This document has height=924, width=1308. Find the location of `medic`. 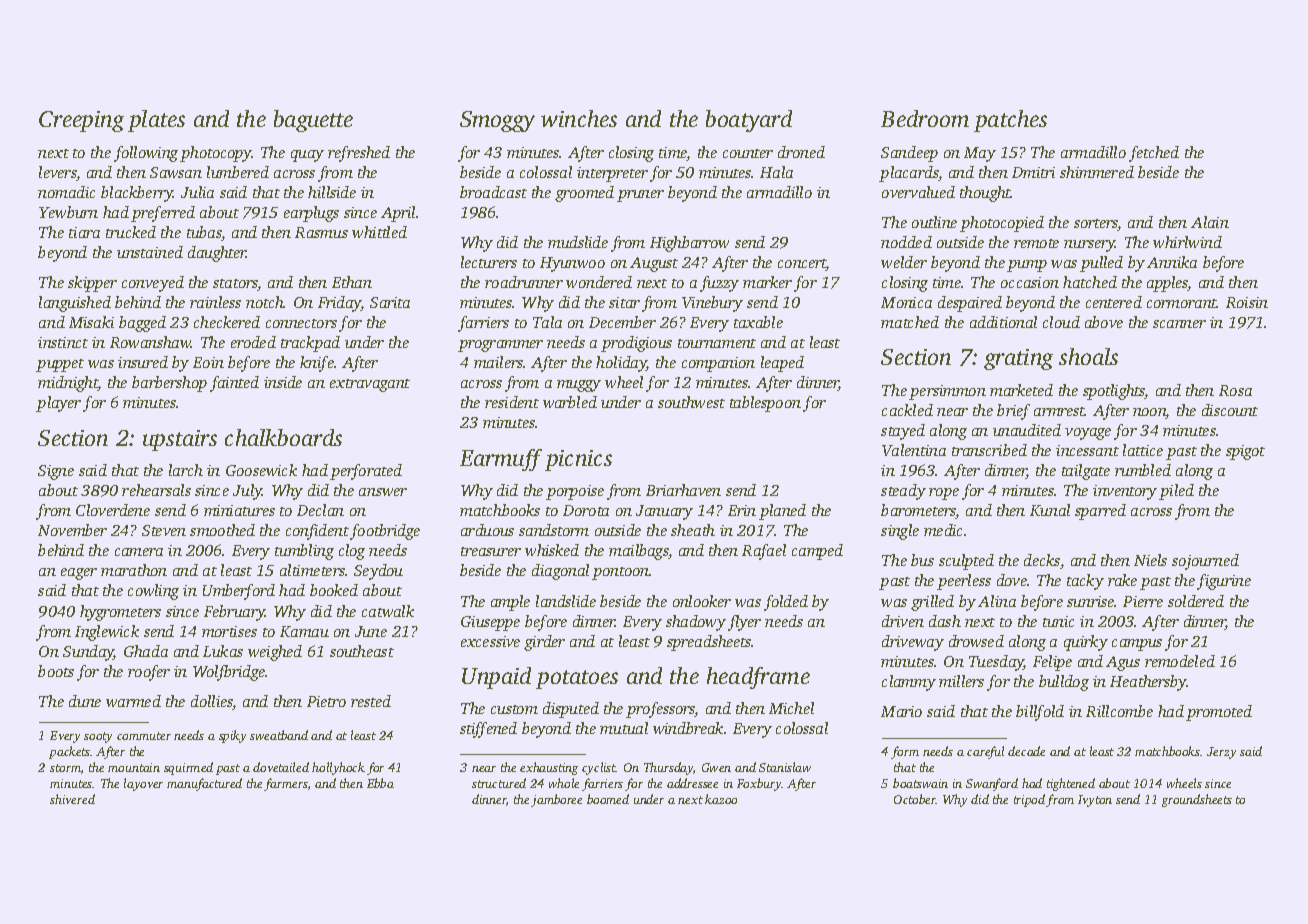

medic is located at coordinates (943, 530).
